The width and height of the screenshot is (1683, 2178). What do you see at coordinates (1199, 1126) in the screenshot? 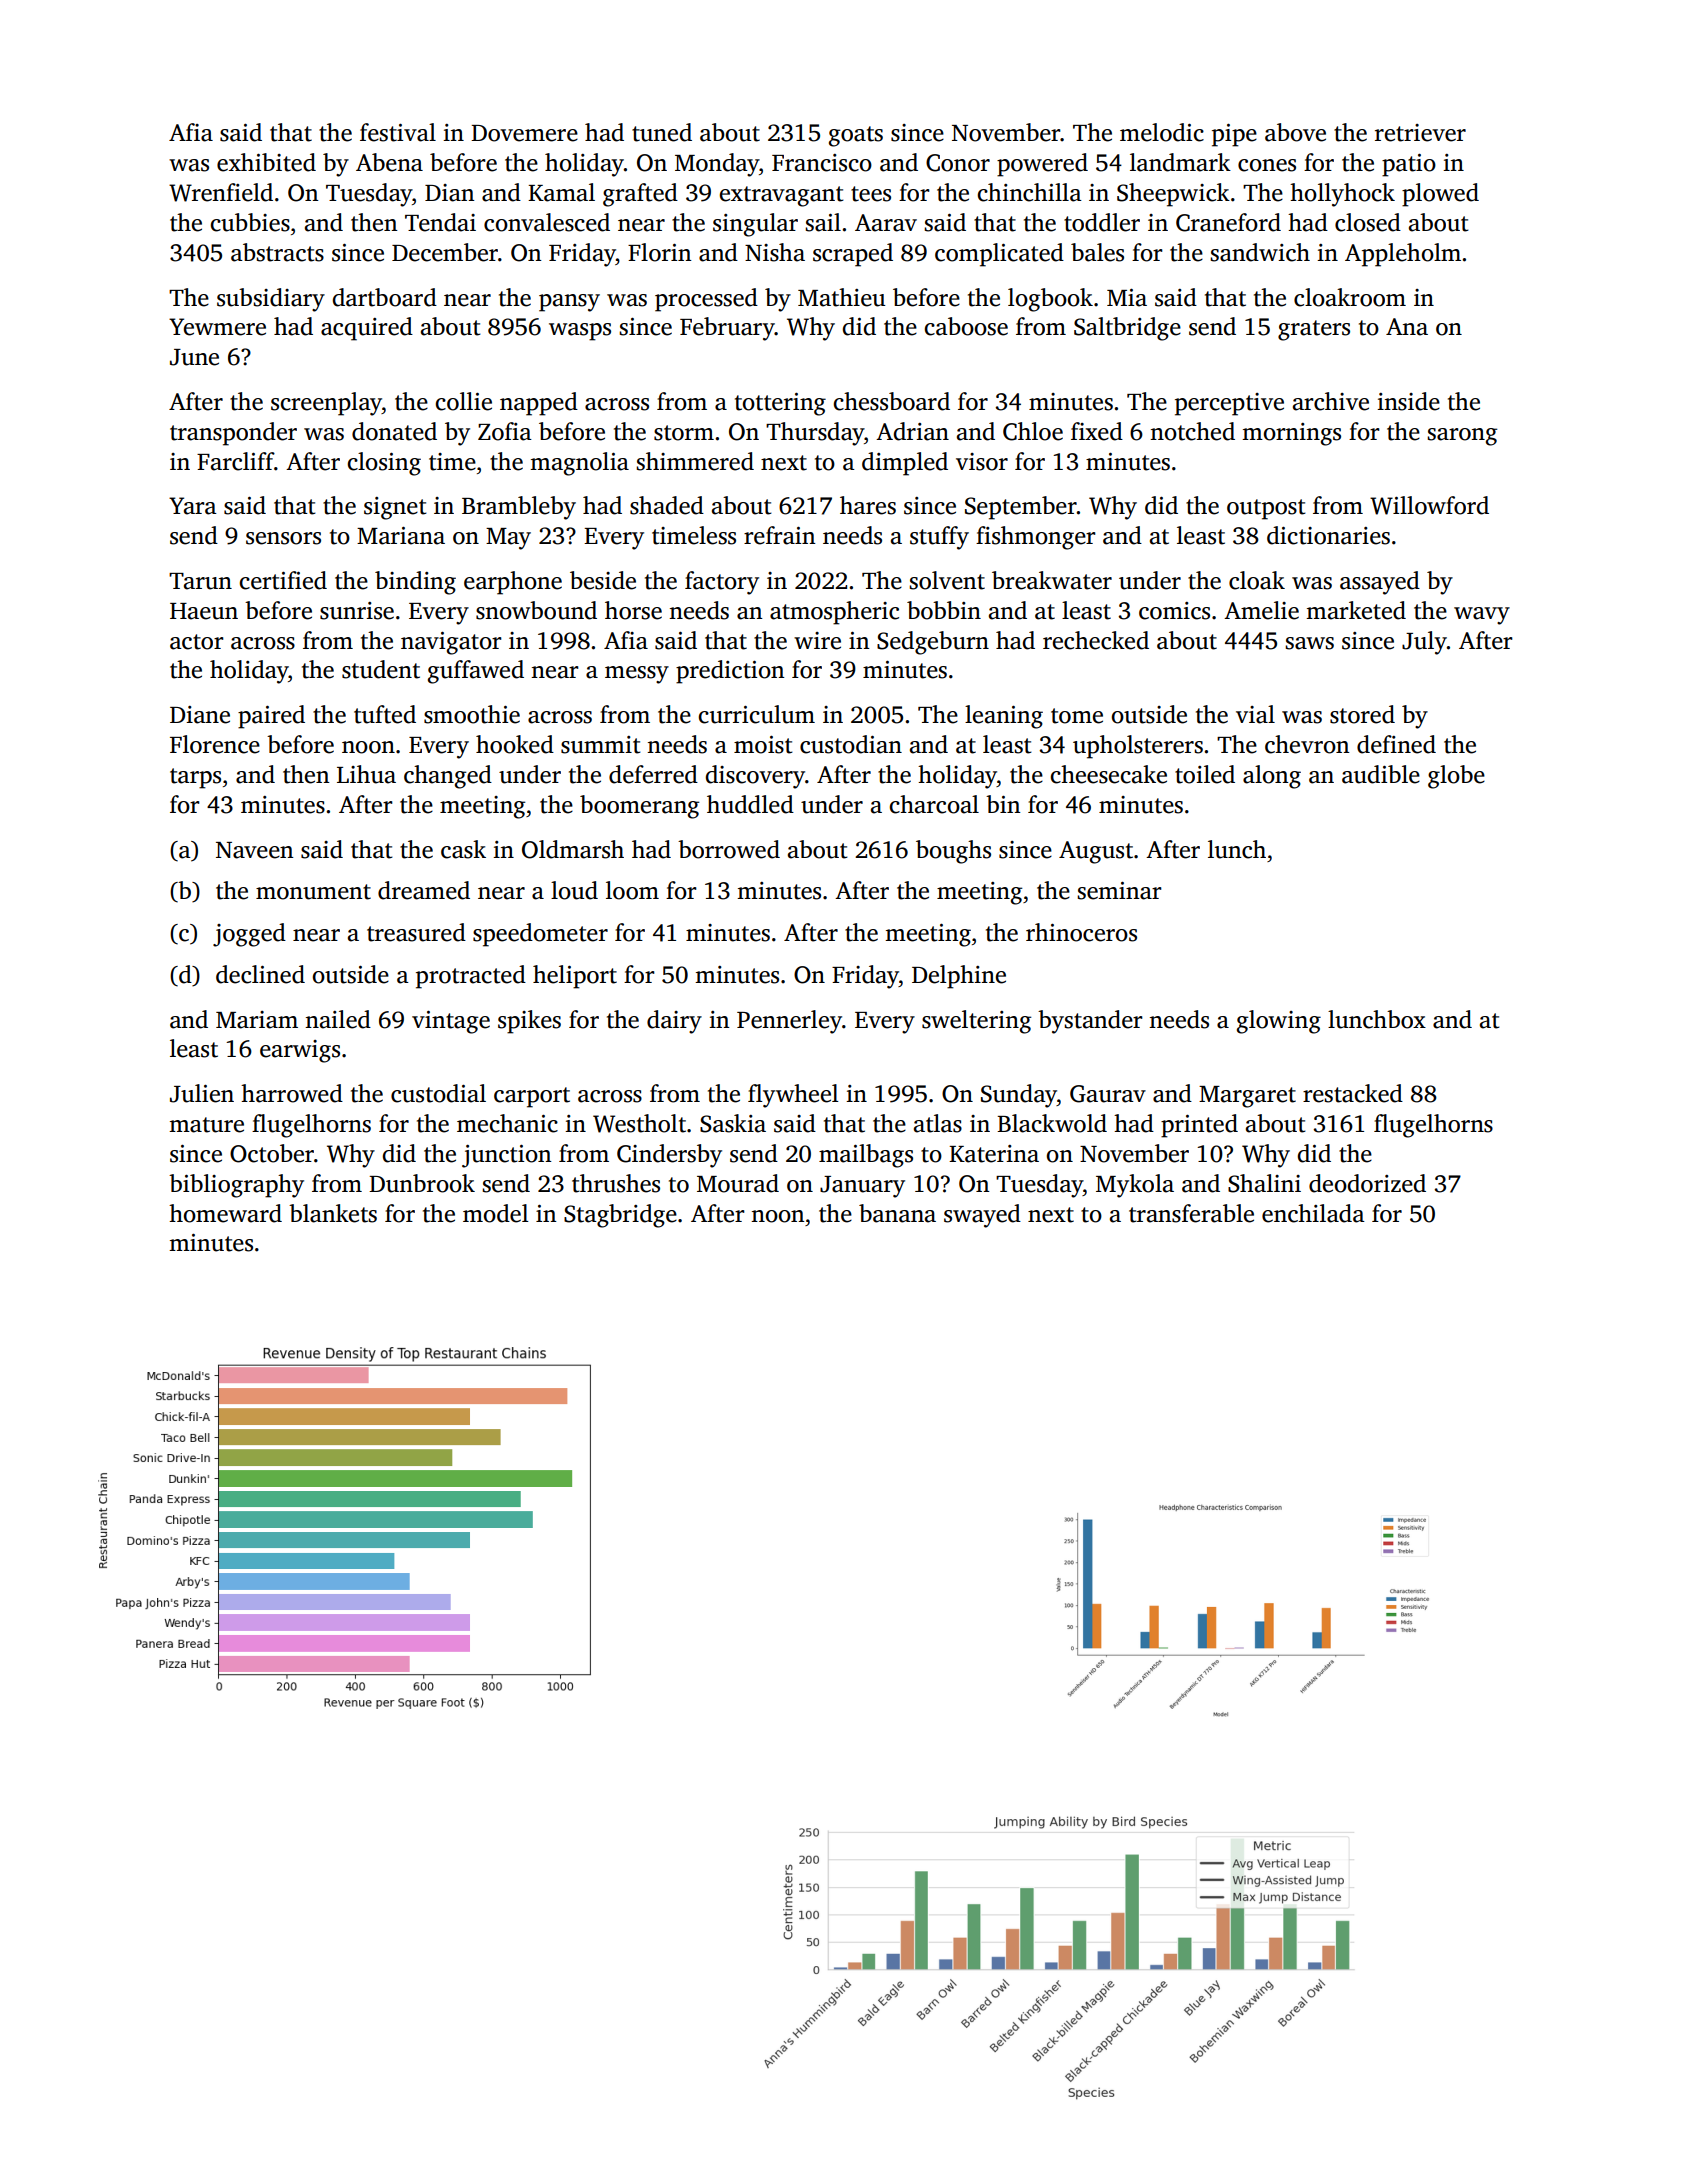
I see `printed` at bounding box center [1199, 1126].
